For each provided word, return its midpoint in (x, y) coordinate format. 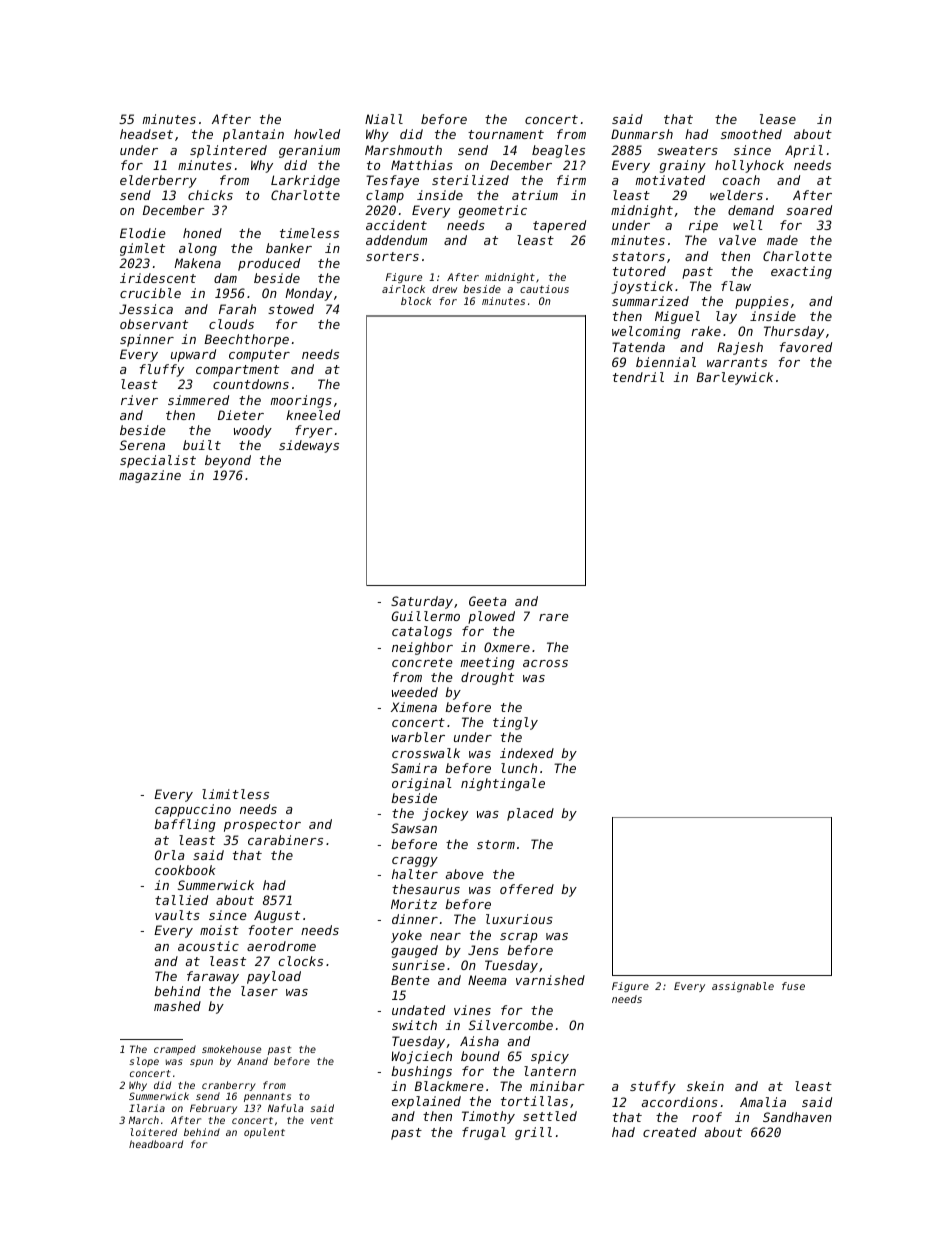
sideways (309, 446)
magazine (150, 476)
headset (146, 134)
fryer (314, 431)
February (213, 1109)
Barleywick (734, 378)
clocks (301, 961)
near (445, 936)
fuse (793, 986)
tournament (506, 134)
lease (778, 119)
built (202, 445)
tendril (638, 377)
